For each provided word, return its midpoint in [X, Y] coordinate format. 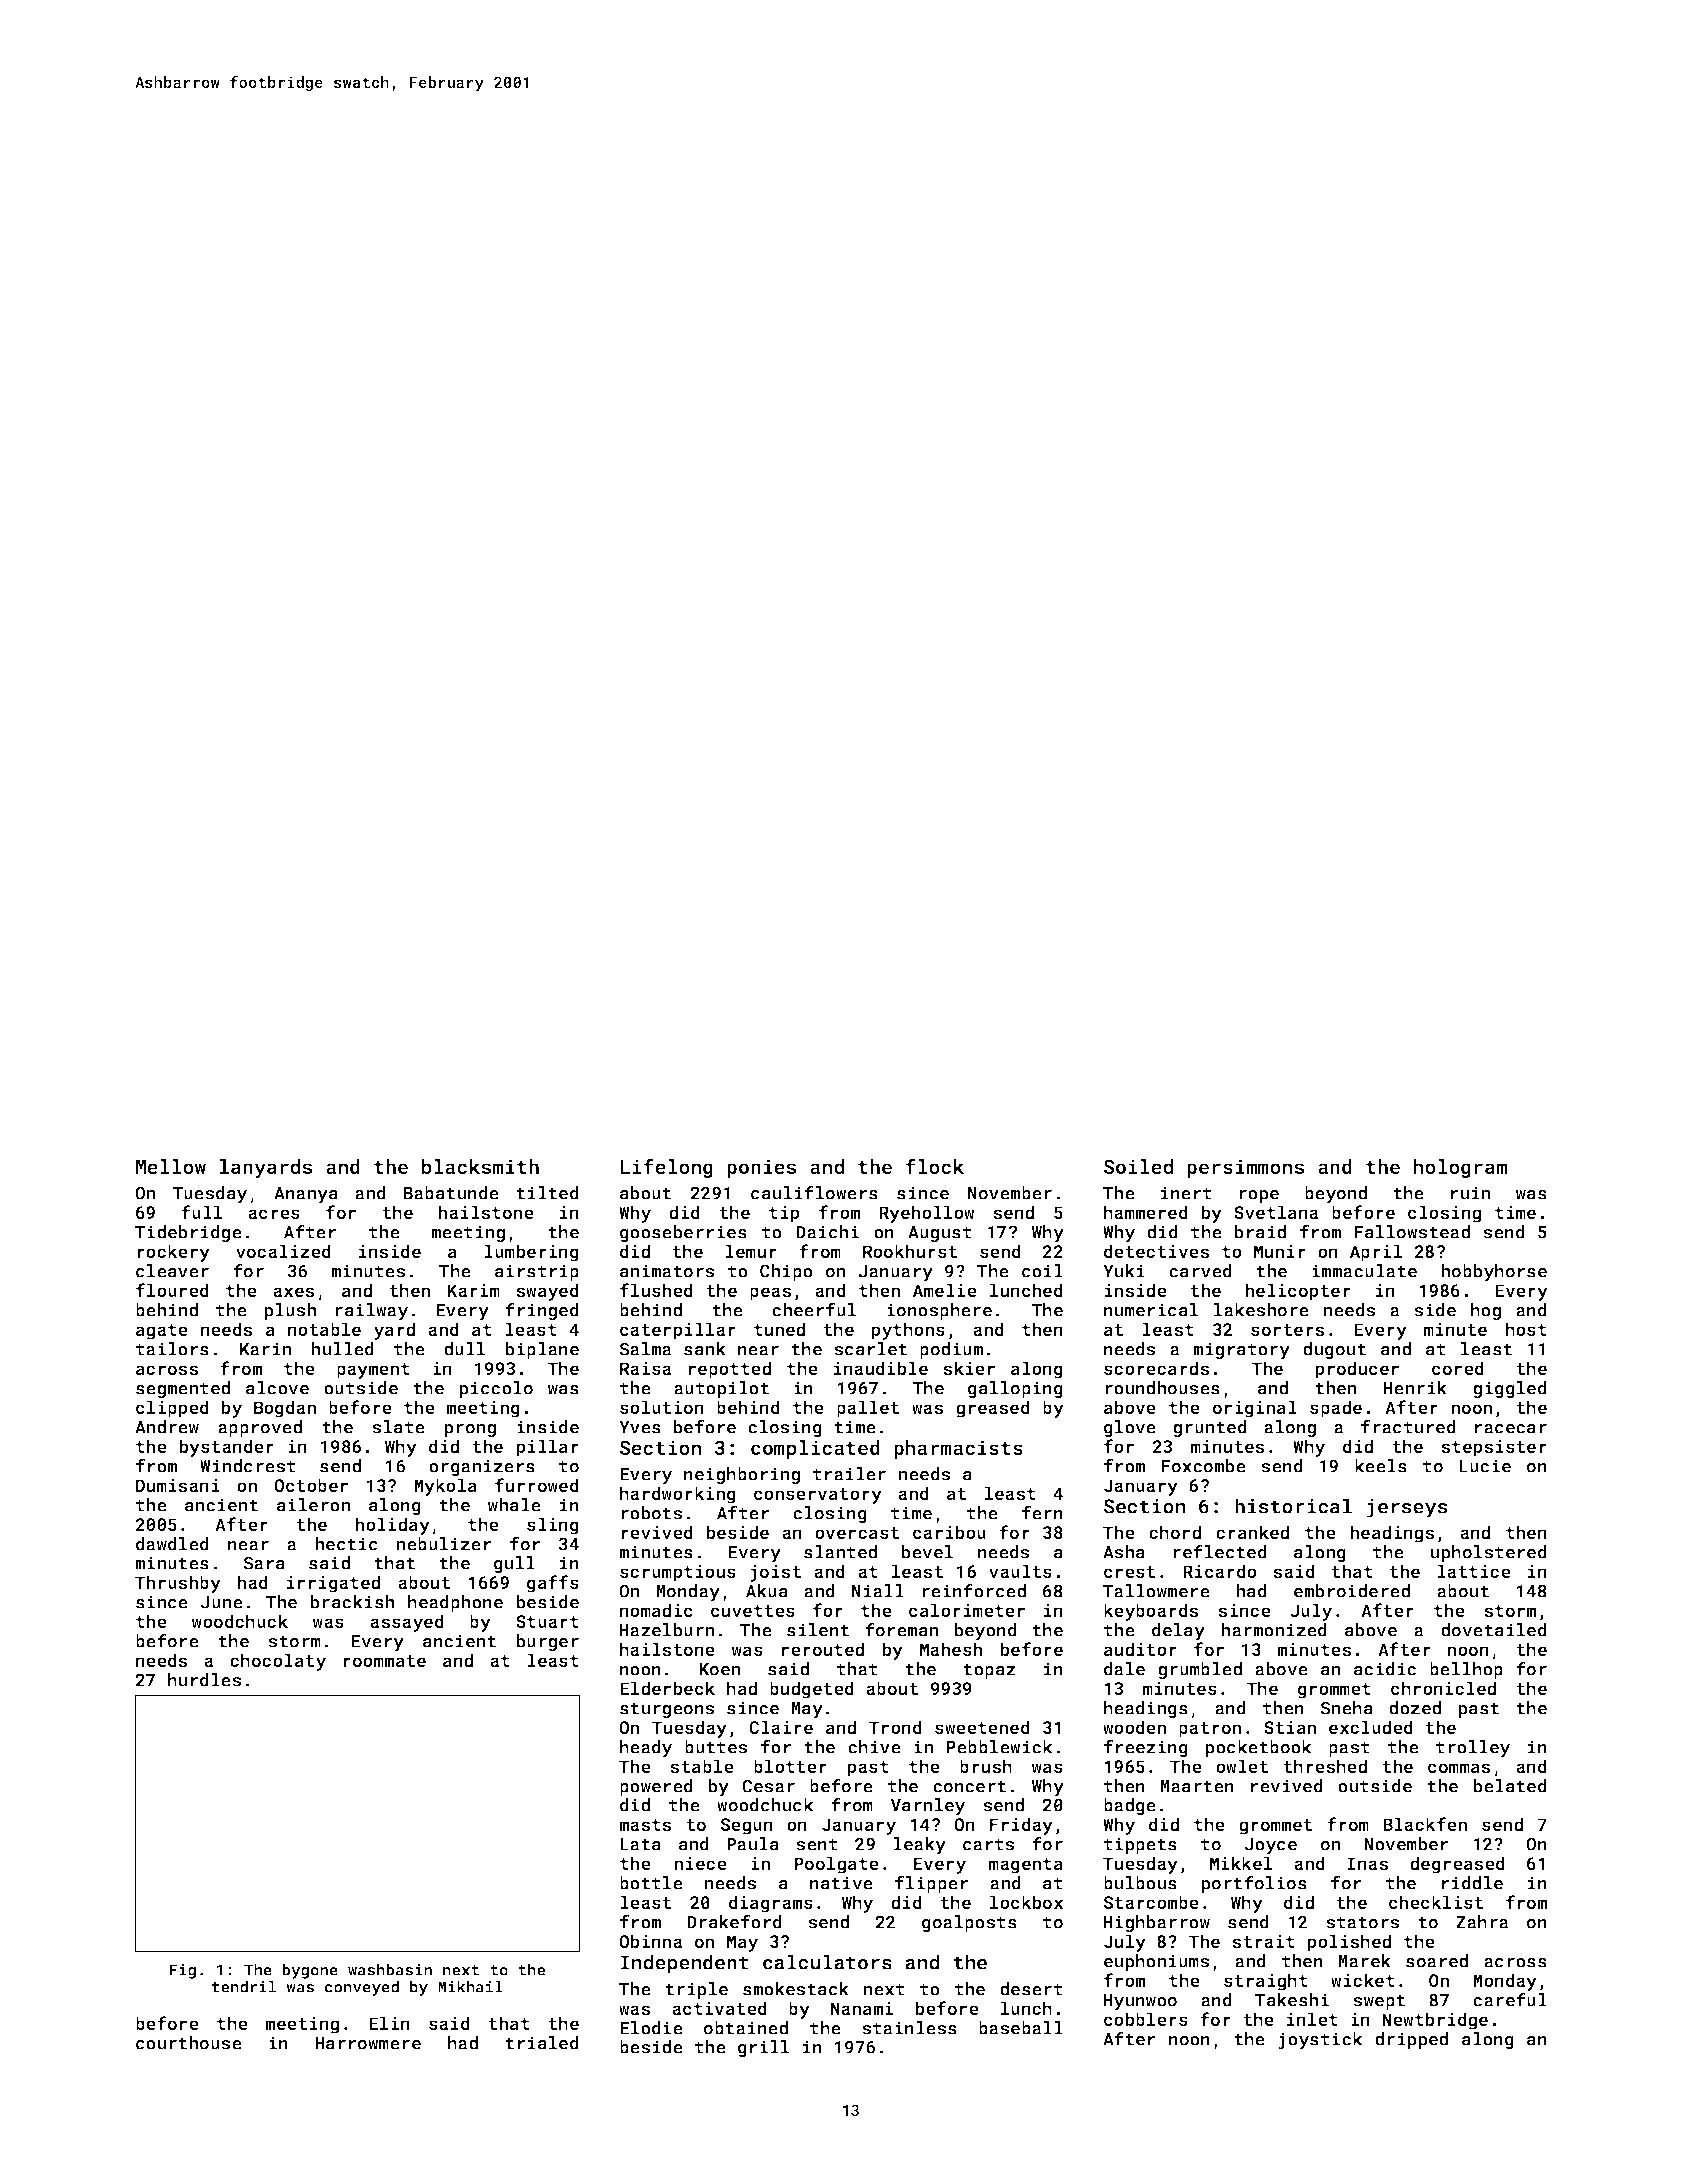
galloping [1015, 1389]
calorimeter [967, 1610]
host [1526, 1329]
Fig [182, 1971]
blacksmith [480, 1166]
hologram [1460, 1168]
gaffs [553, 1584]
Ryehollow [927, 1214]
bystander [227, 1448]
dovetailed [1494, 1630]
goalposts [969, 1923]
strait [1263, 1941]
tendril [244, 1986]
